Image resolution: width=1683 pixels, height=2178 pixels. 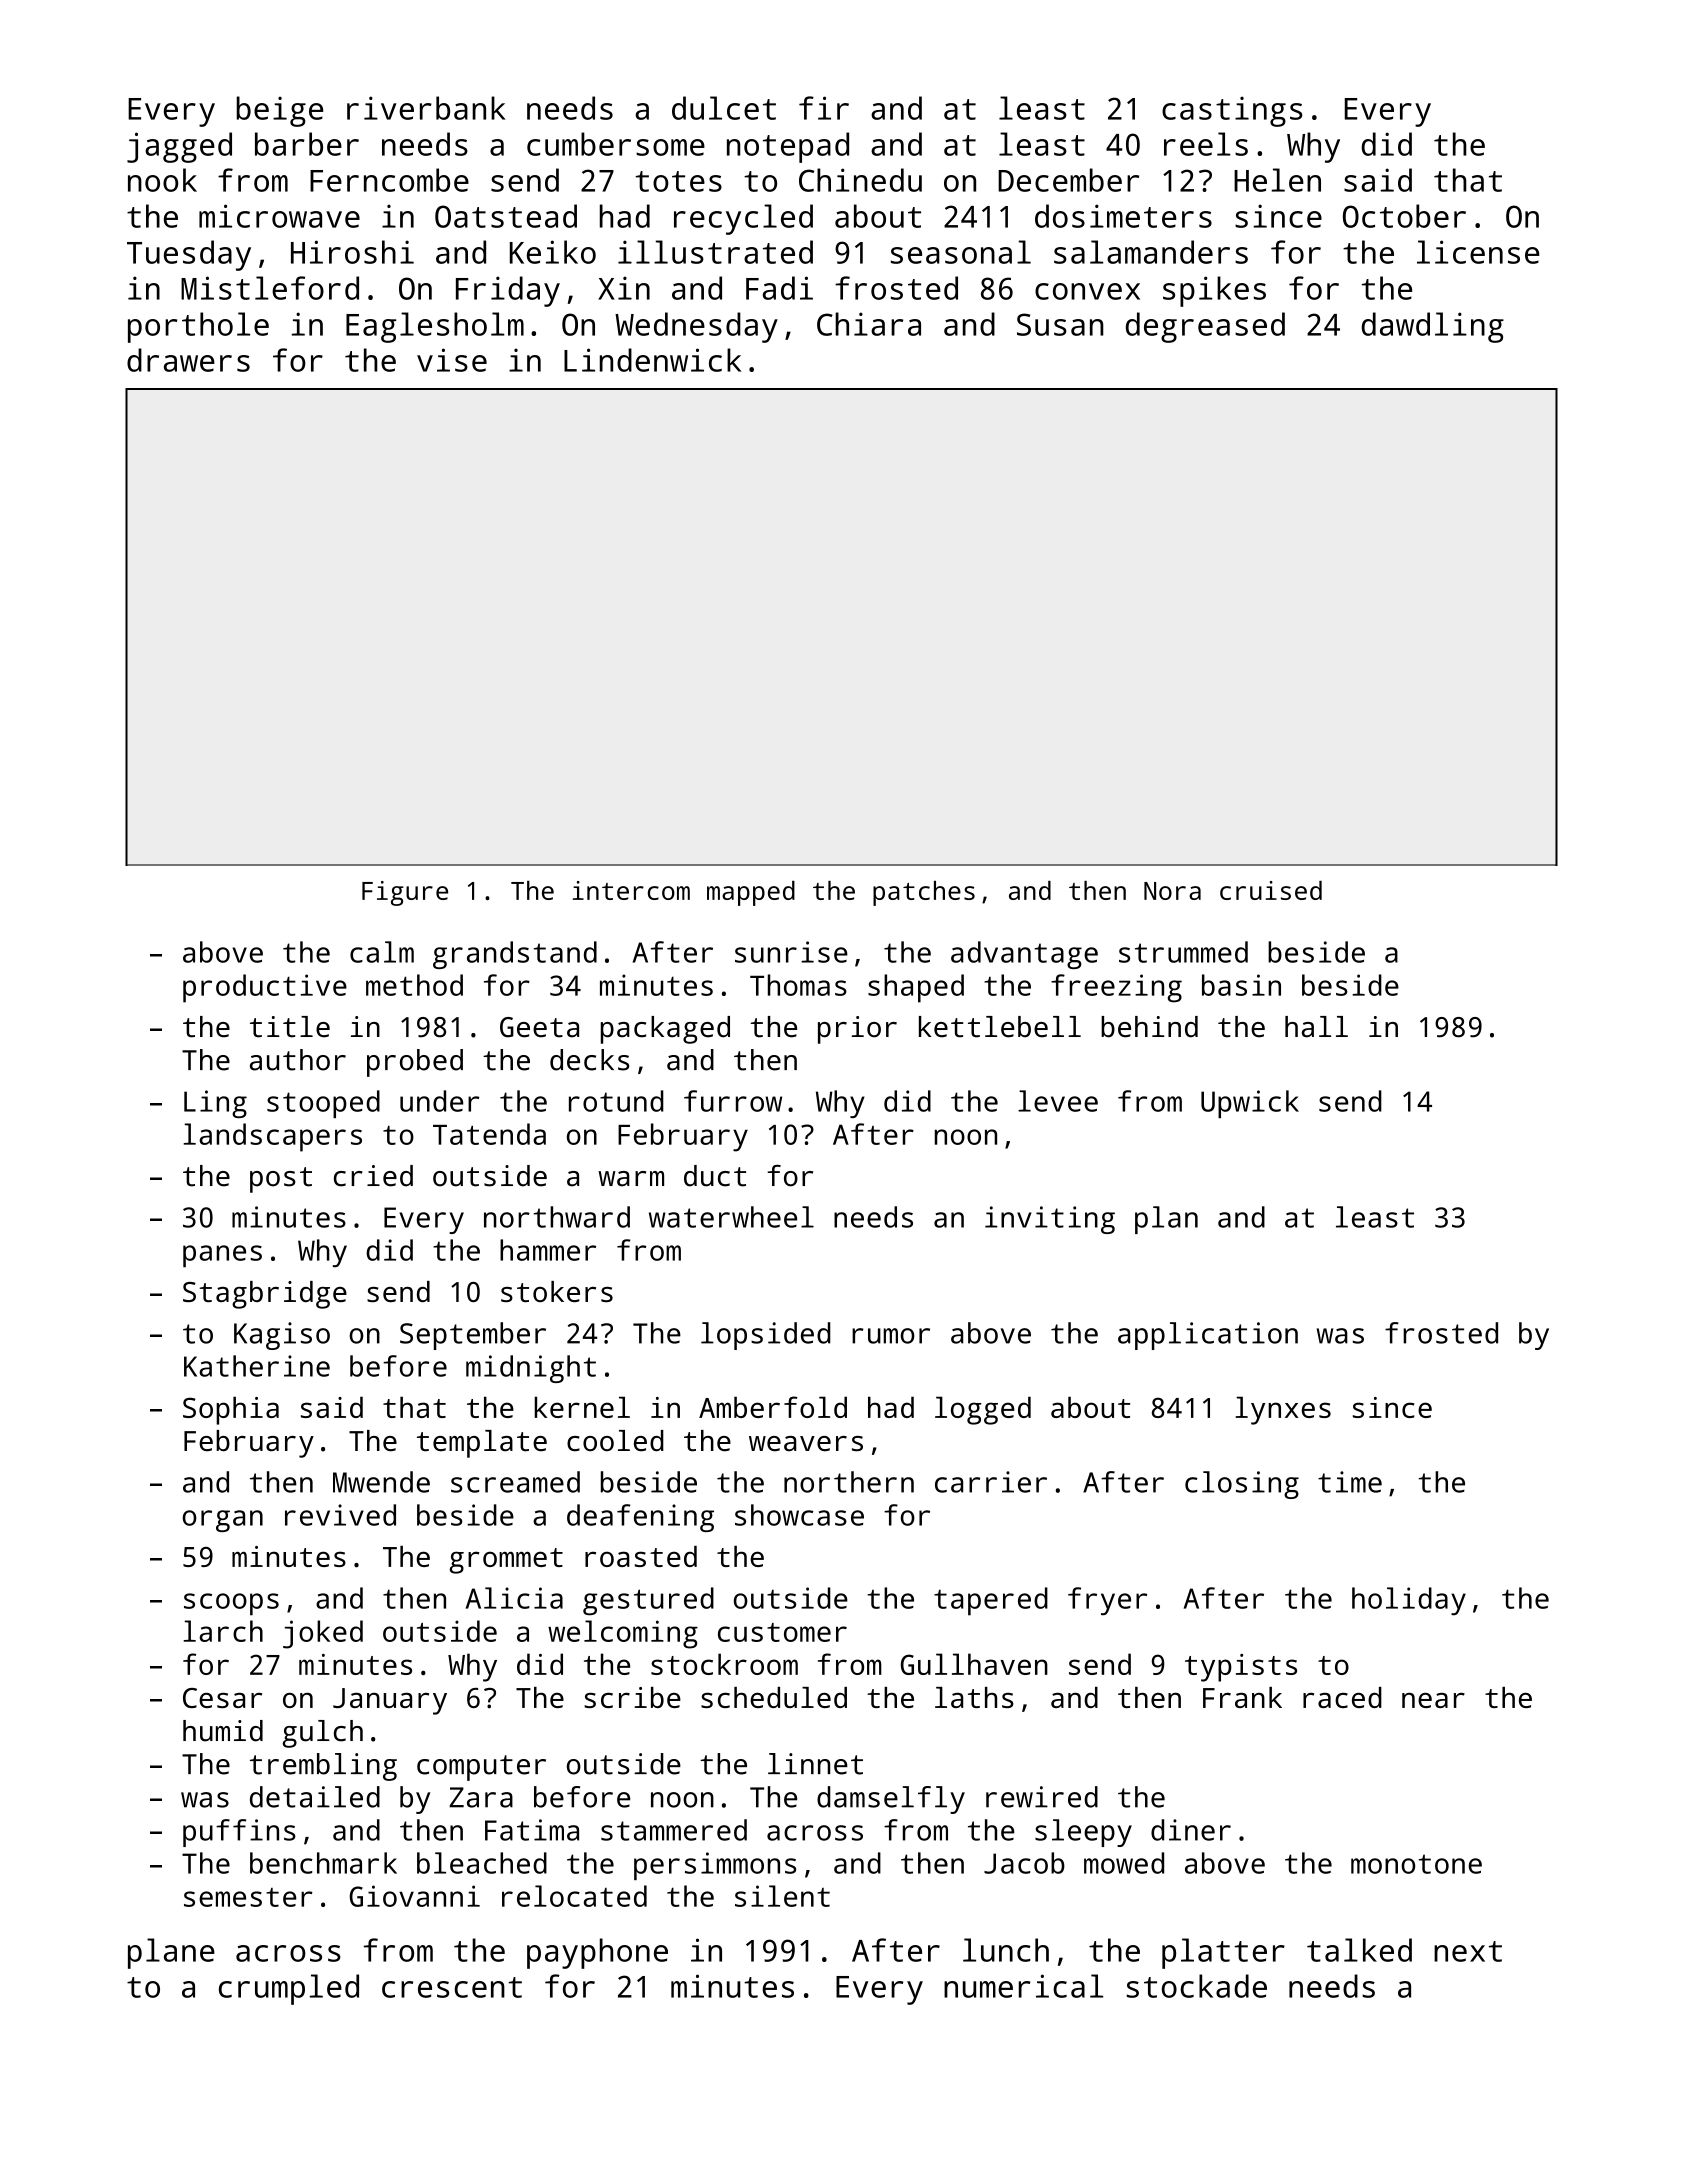 What do you see at coordinates (557, 1291) in the screenshot?
I see `stokers` at bounding box center [557, 1291].
